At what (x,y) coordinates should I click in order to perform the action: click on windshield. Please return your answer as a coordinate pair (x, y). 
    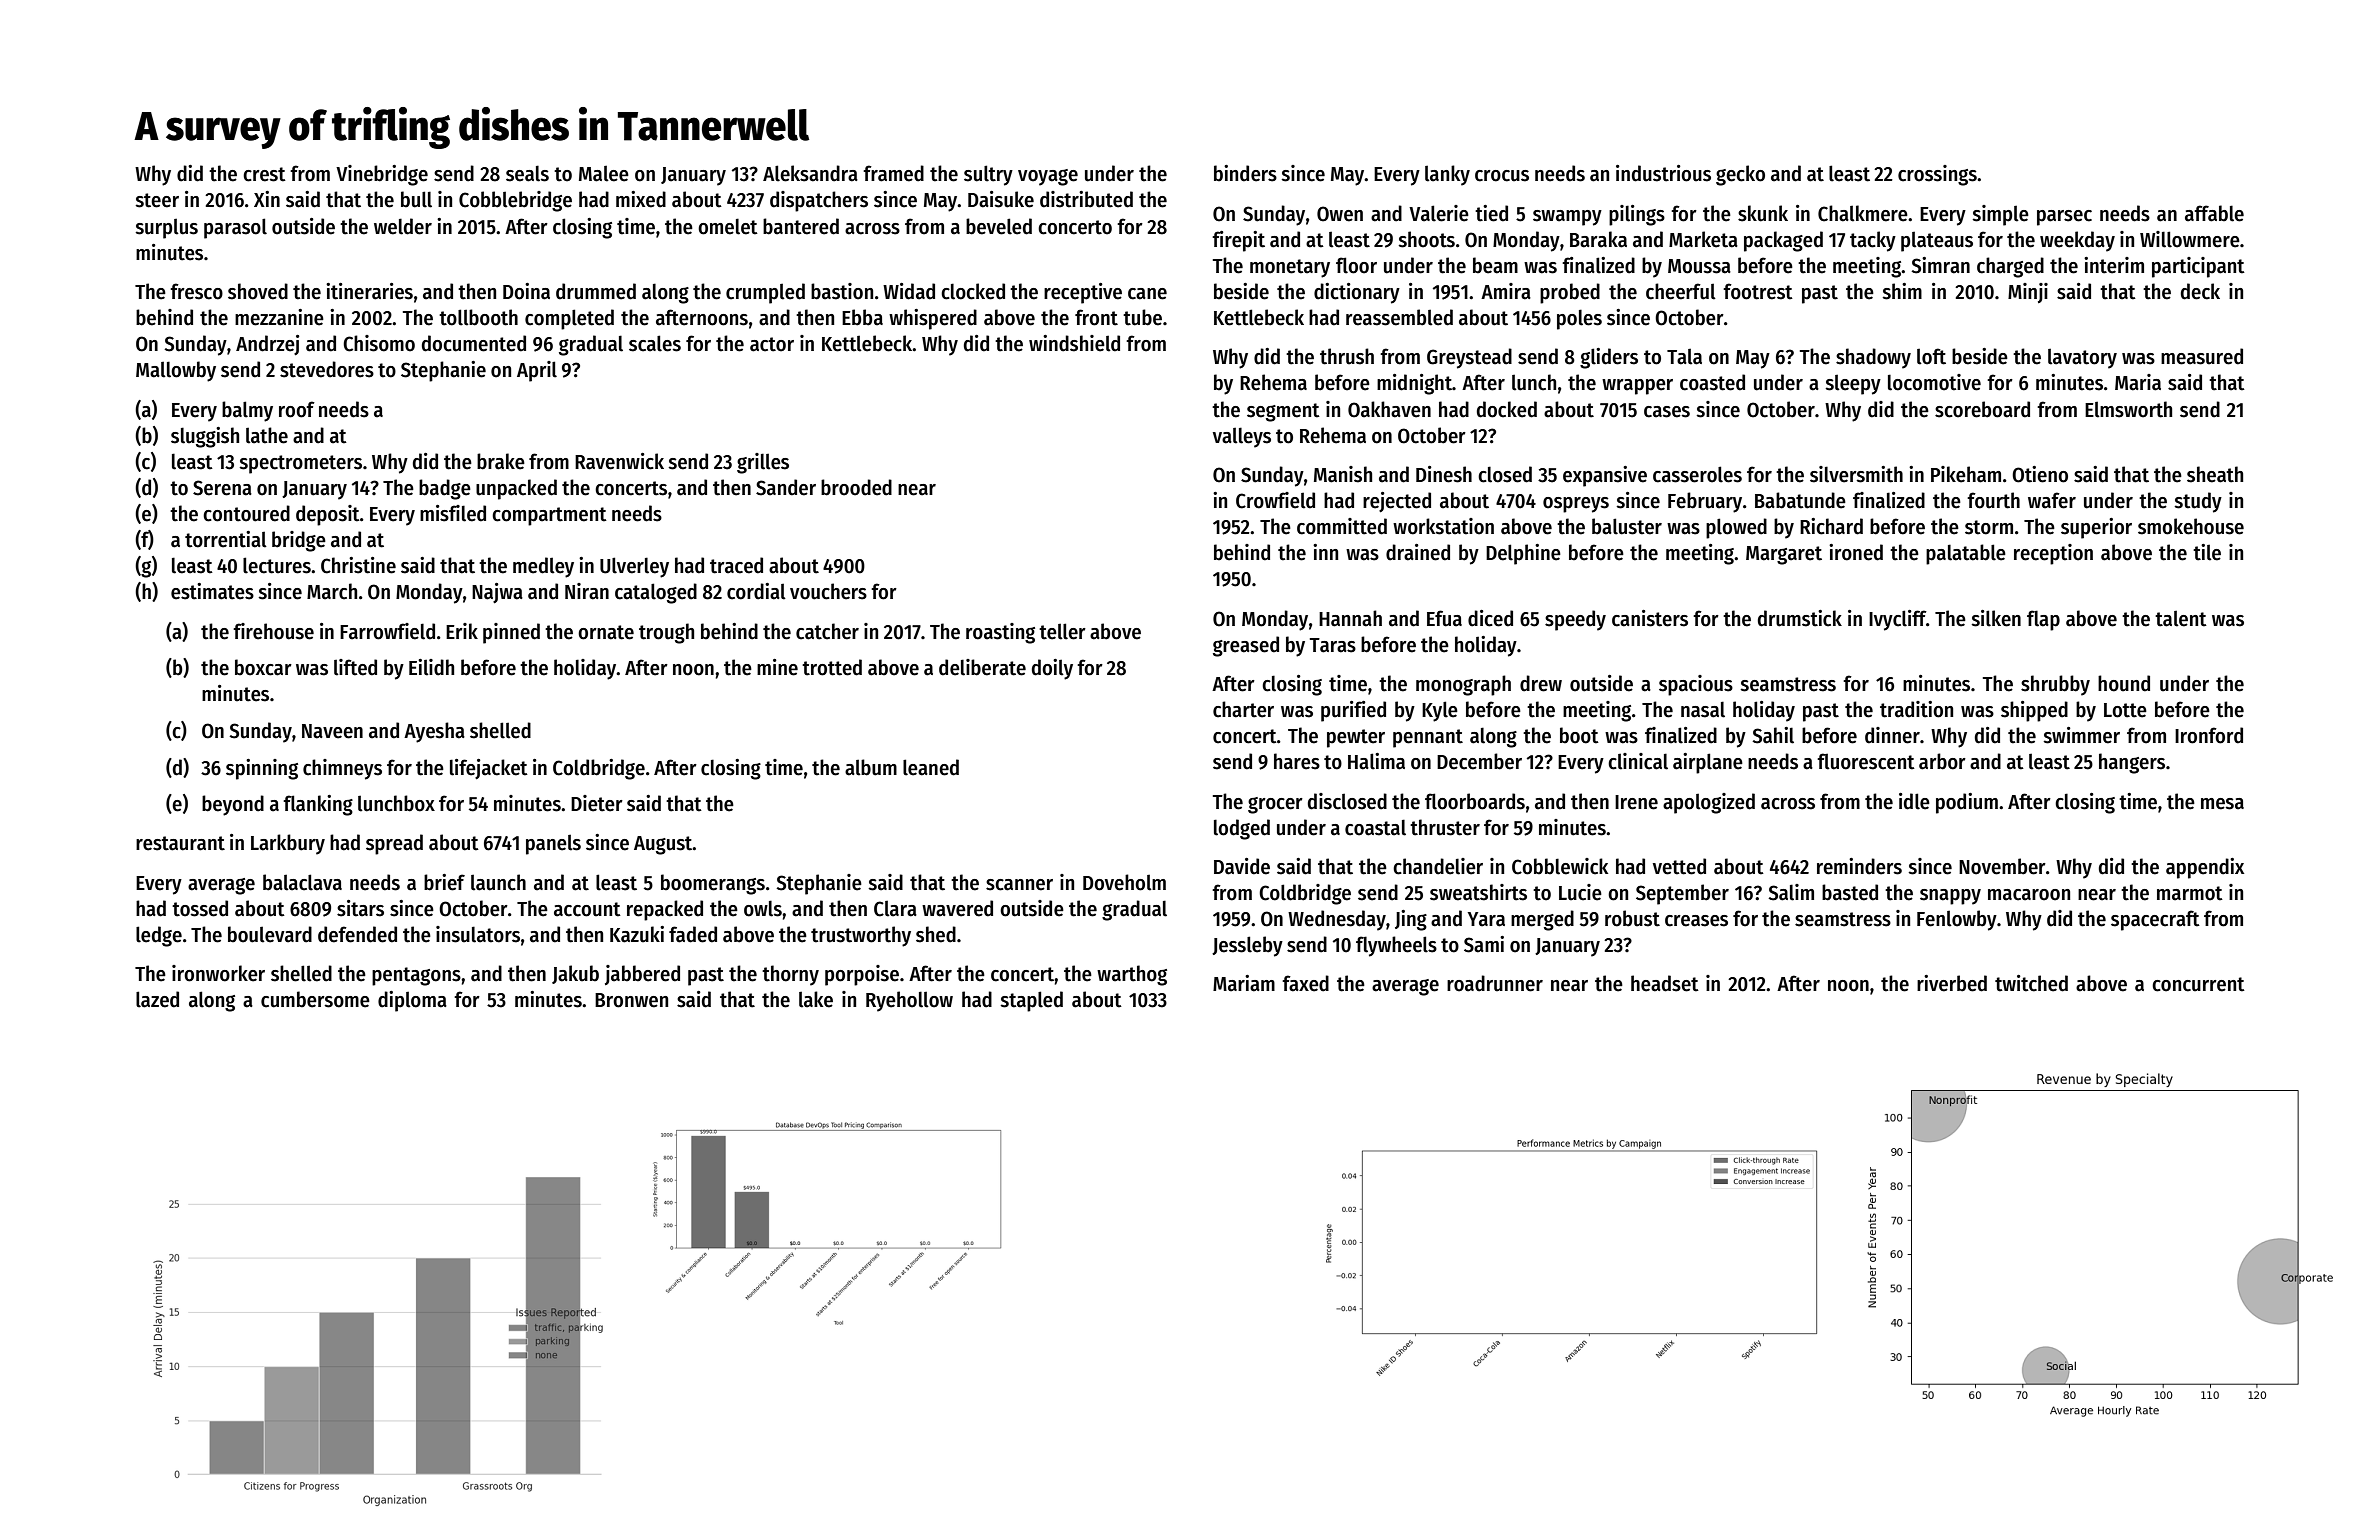
    Looking at the image, I should click on (1074, 343).
